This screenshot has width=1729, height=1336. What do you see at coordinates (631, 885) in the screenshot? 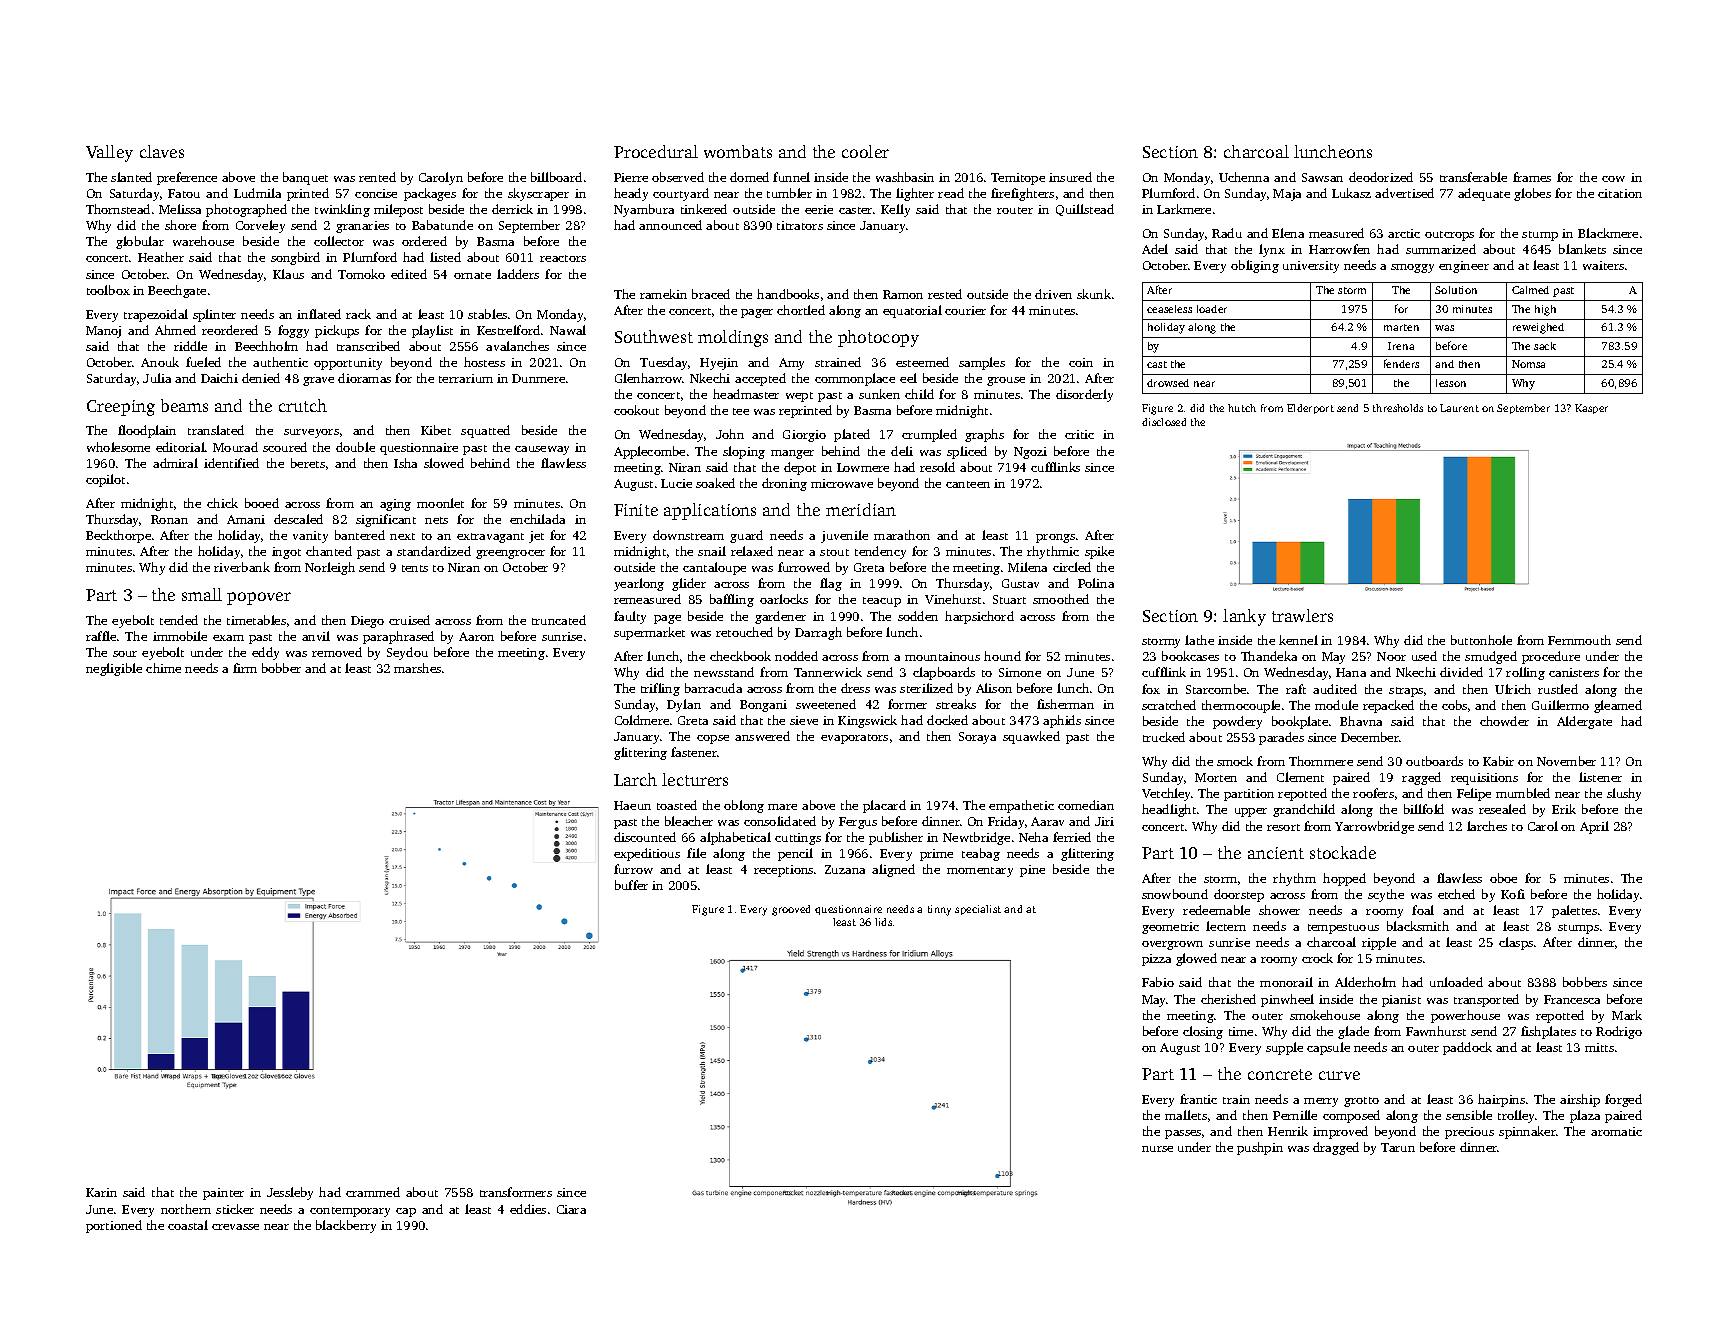
I see `buffer` at bounding box center [631, 885].
